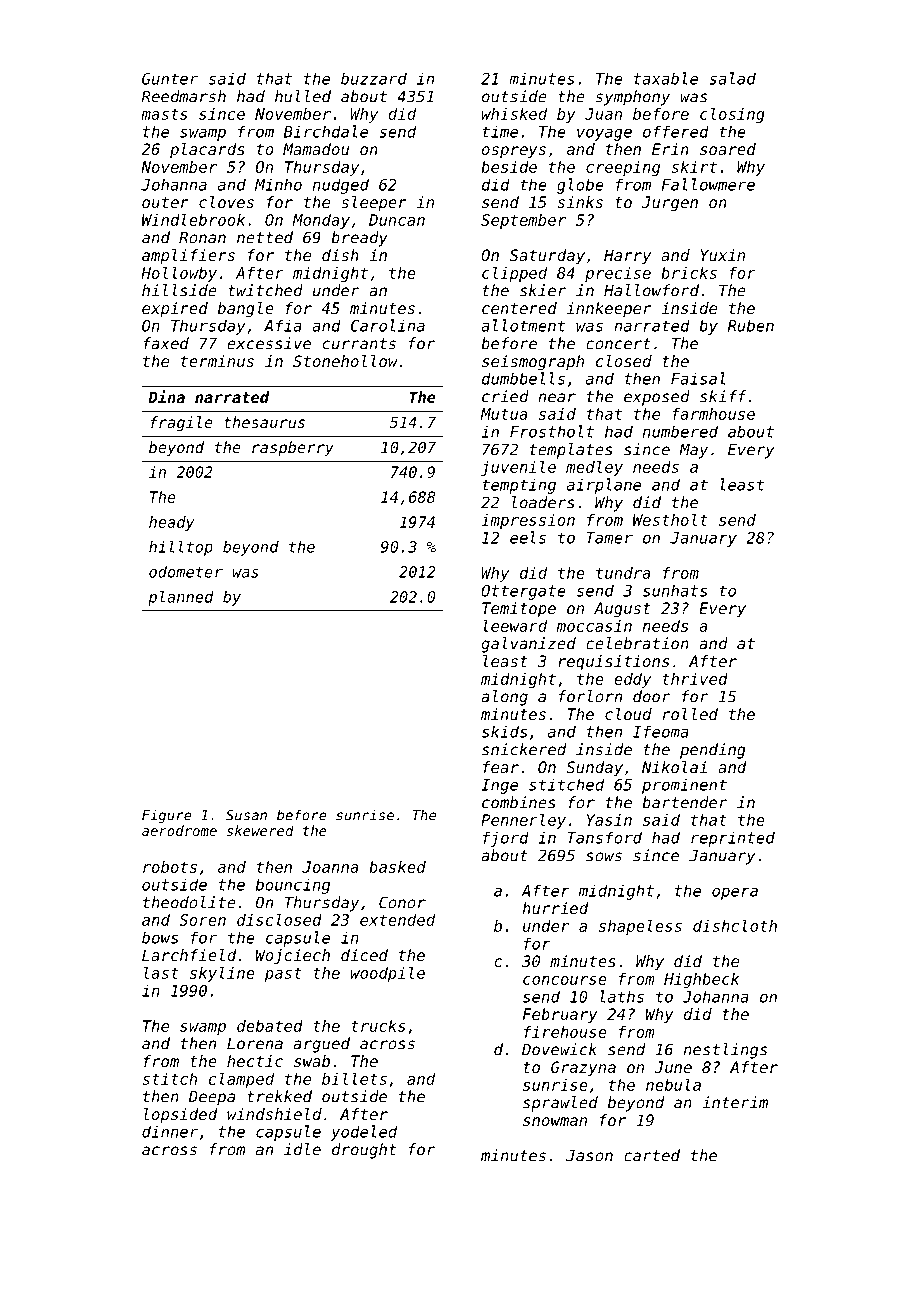  Describe the element at coordinates (167, 816) in the image. I see `Figure` at that location.
